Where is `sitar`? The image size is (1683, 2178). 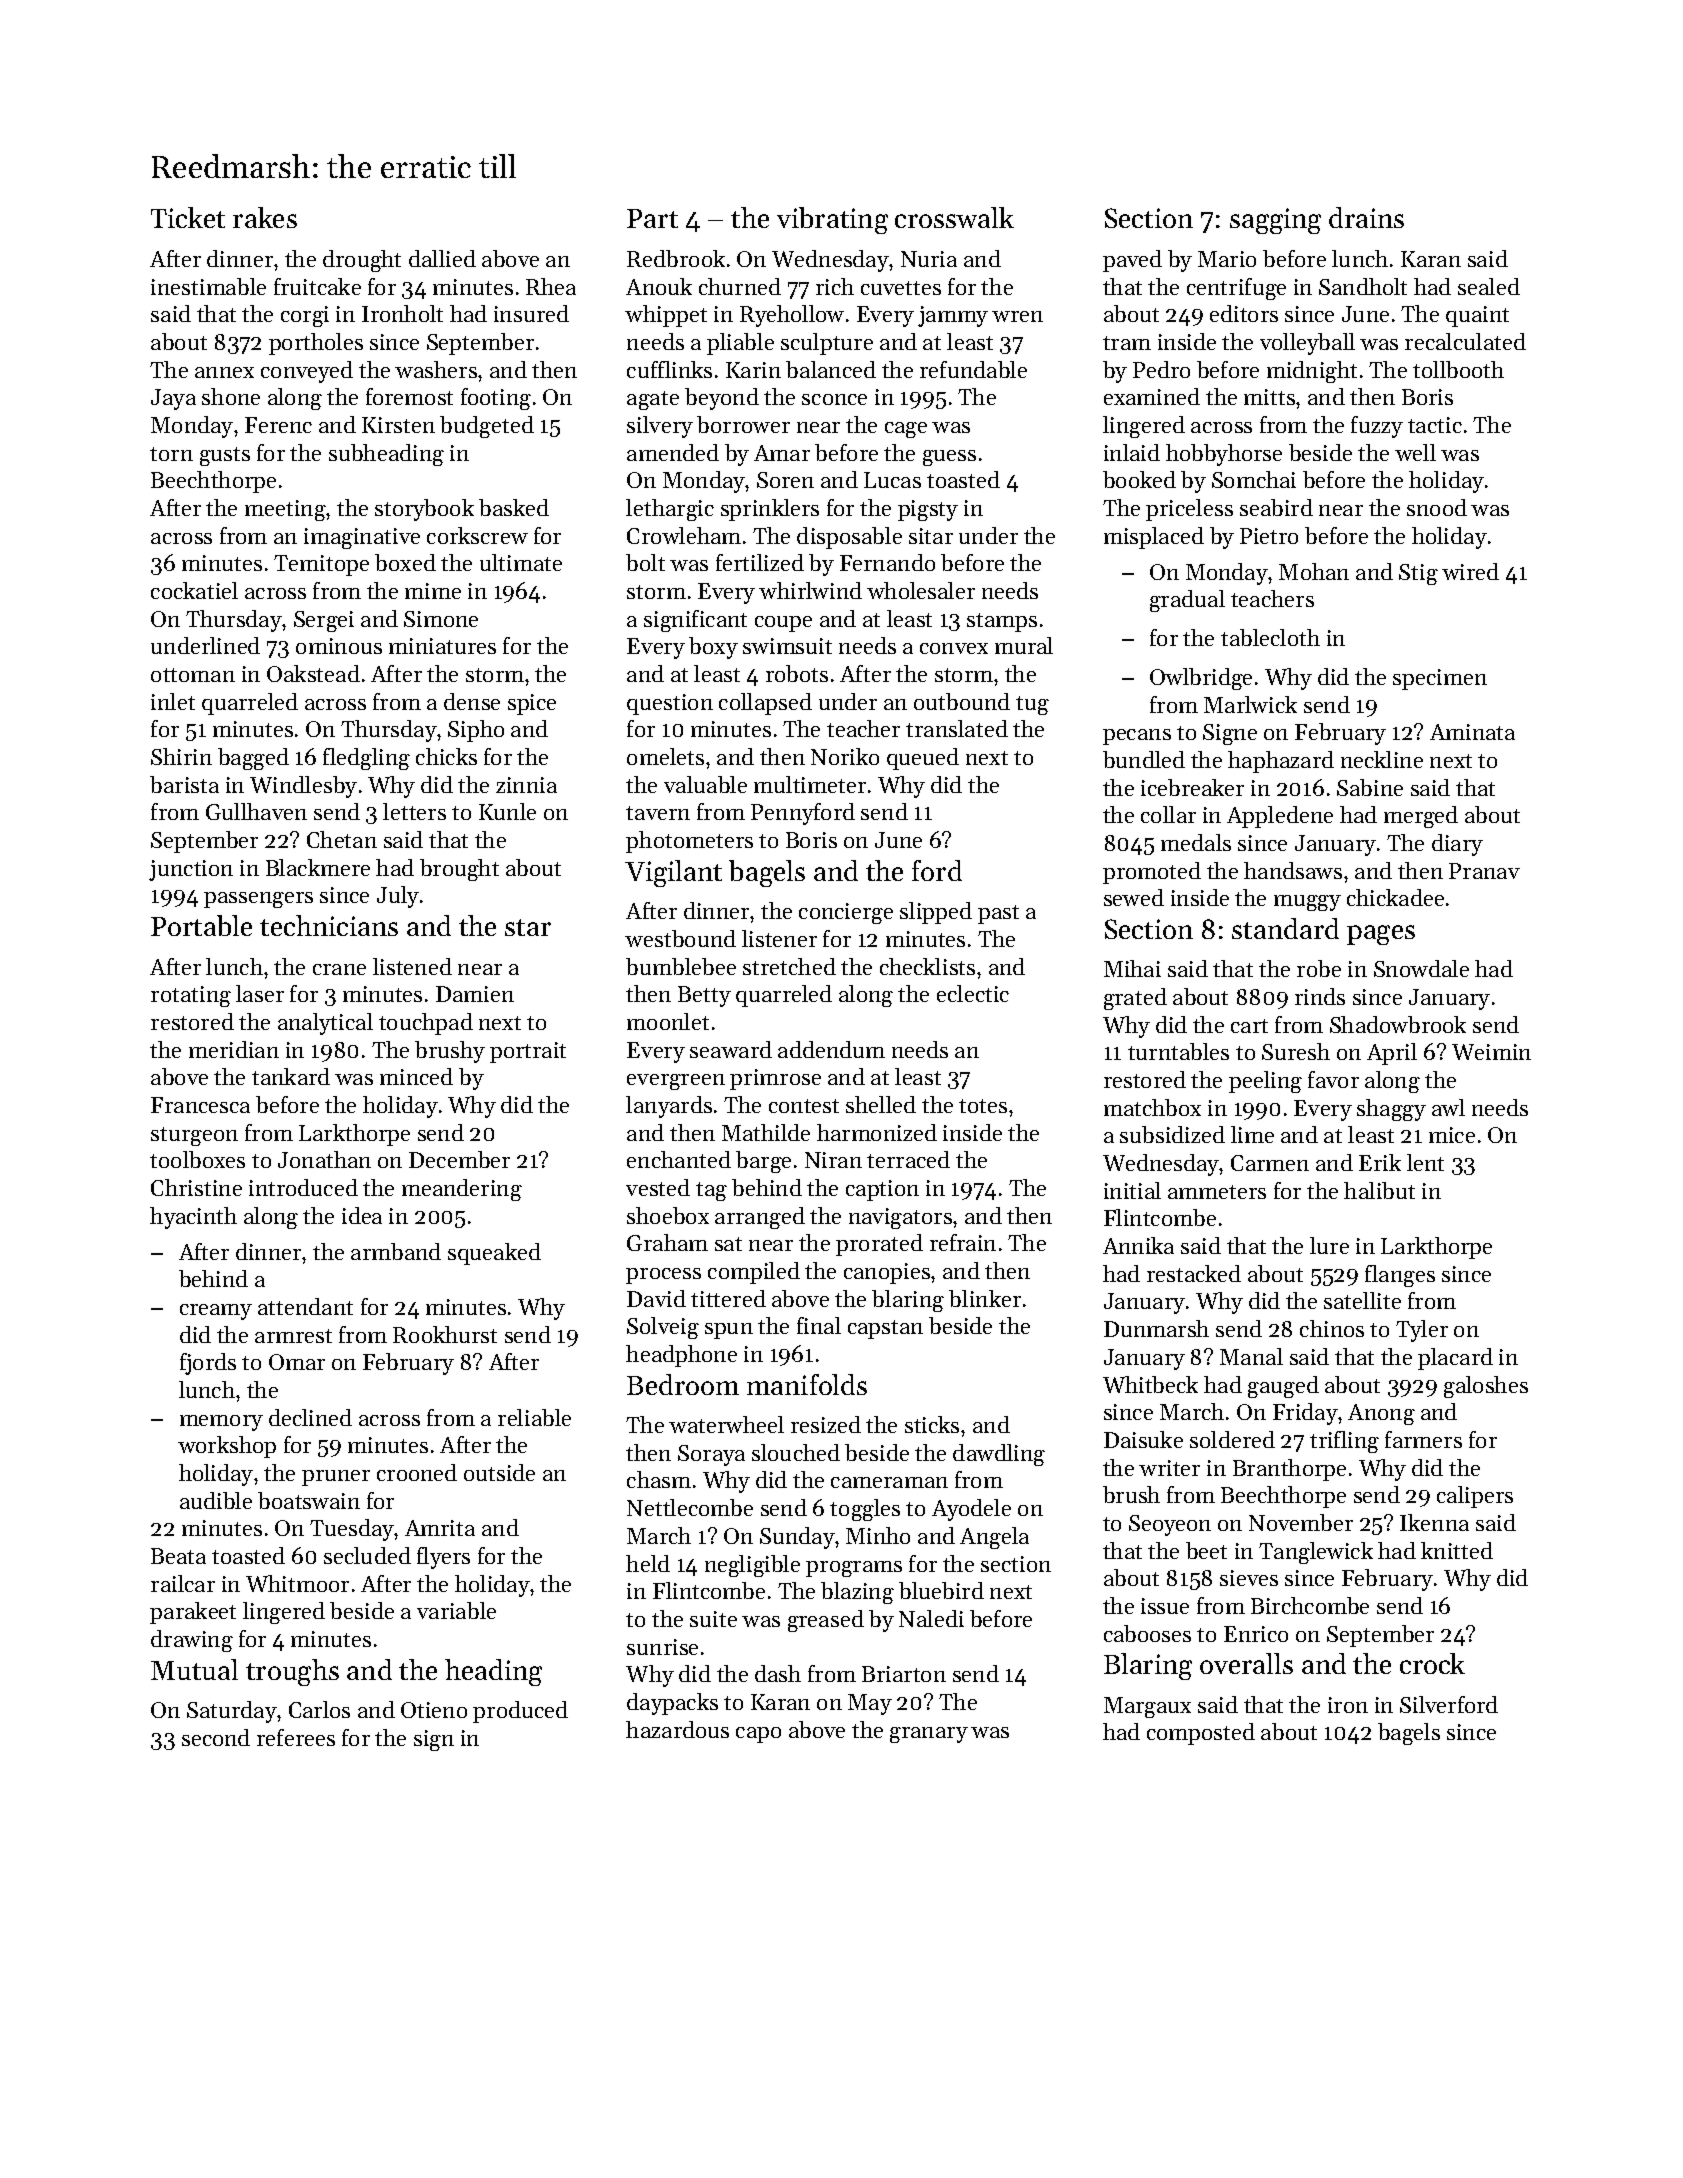
sitar is located at coordinates (931, 536).
